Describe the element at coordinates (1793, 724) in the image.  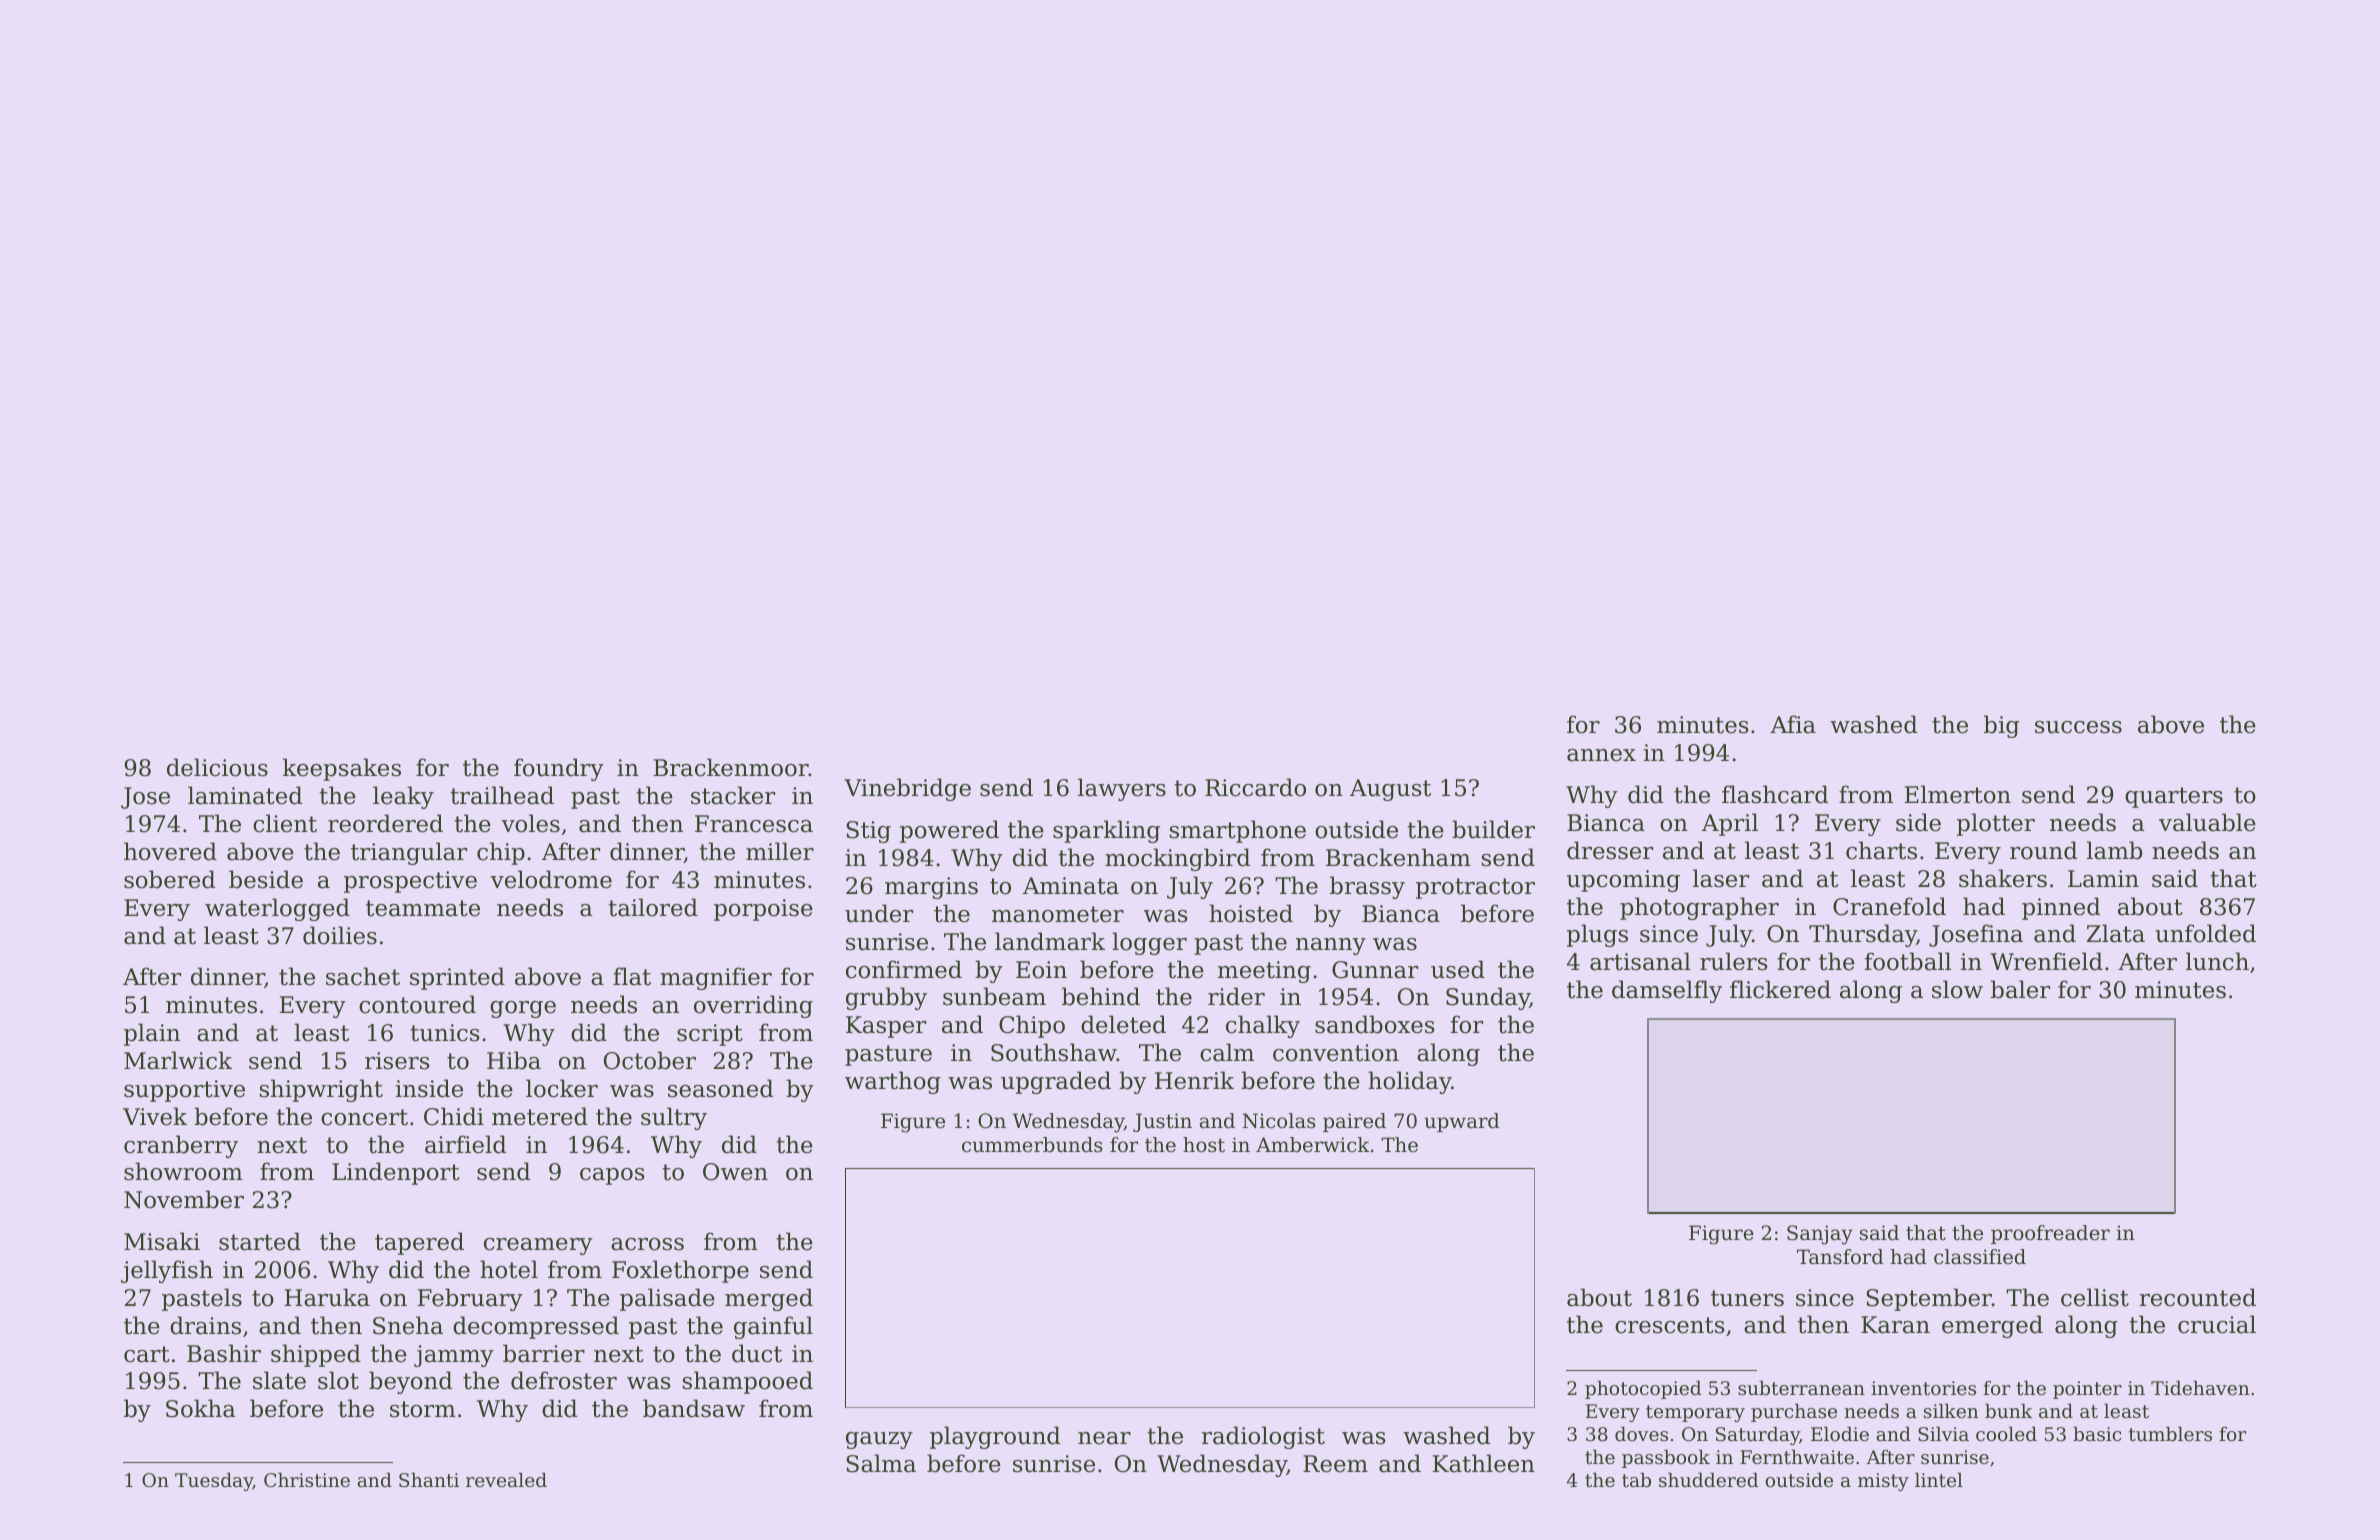
I see `Afia` at that location.
